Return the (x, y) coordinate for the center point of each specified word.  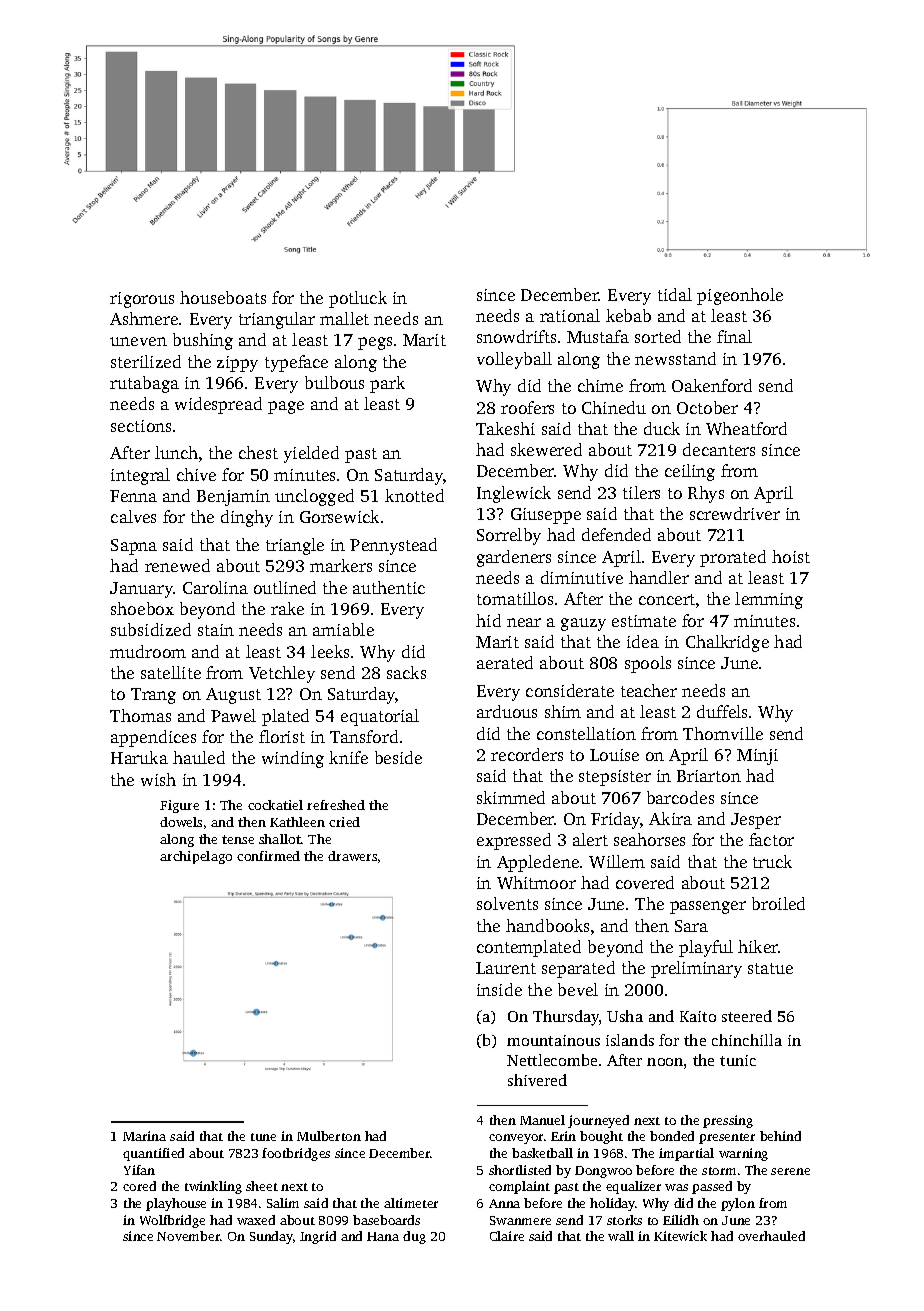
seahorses (649, 839)
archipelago (196, 857)
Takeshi (505, 428)
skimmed (511, 797)
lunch (176, 452)
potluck (358, 299)
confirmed (268, 856)
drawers (352, 856)
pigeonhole (740, 296)
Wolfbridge (172, 1221)
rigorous (142, 300)
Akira (670, 818)
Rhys (706, 494)
